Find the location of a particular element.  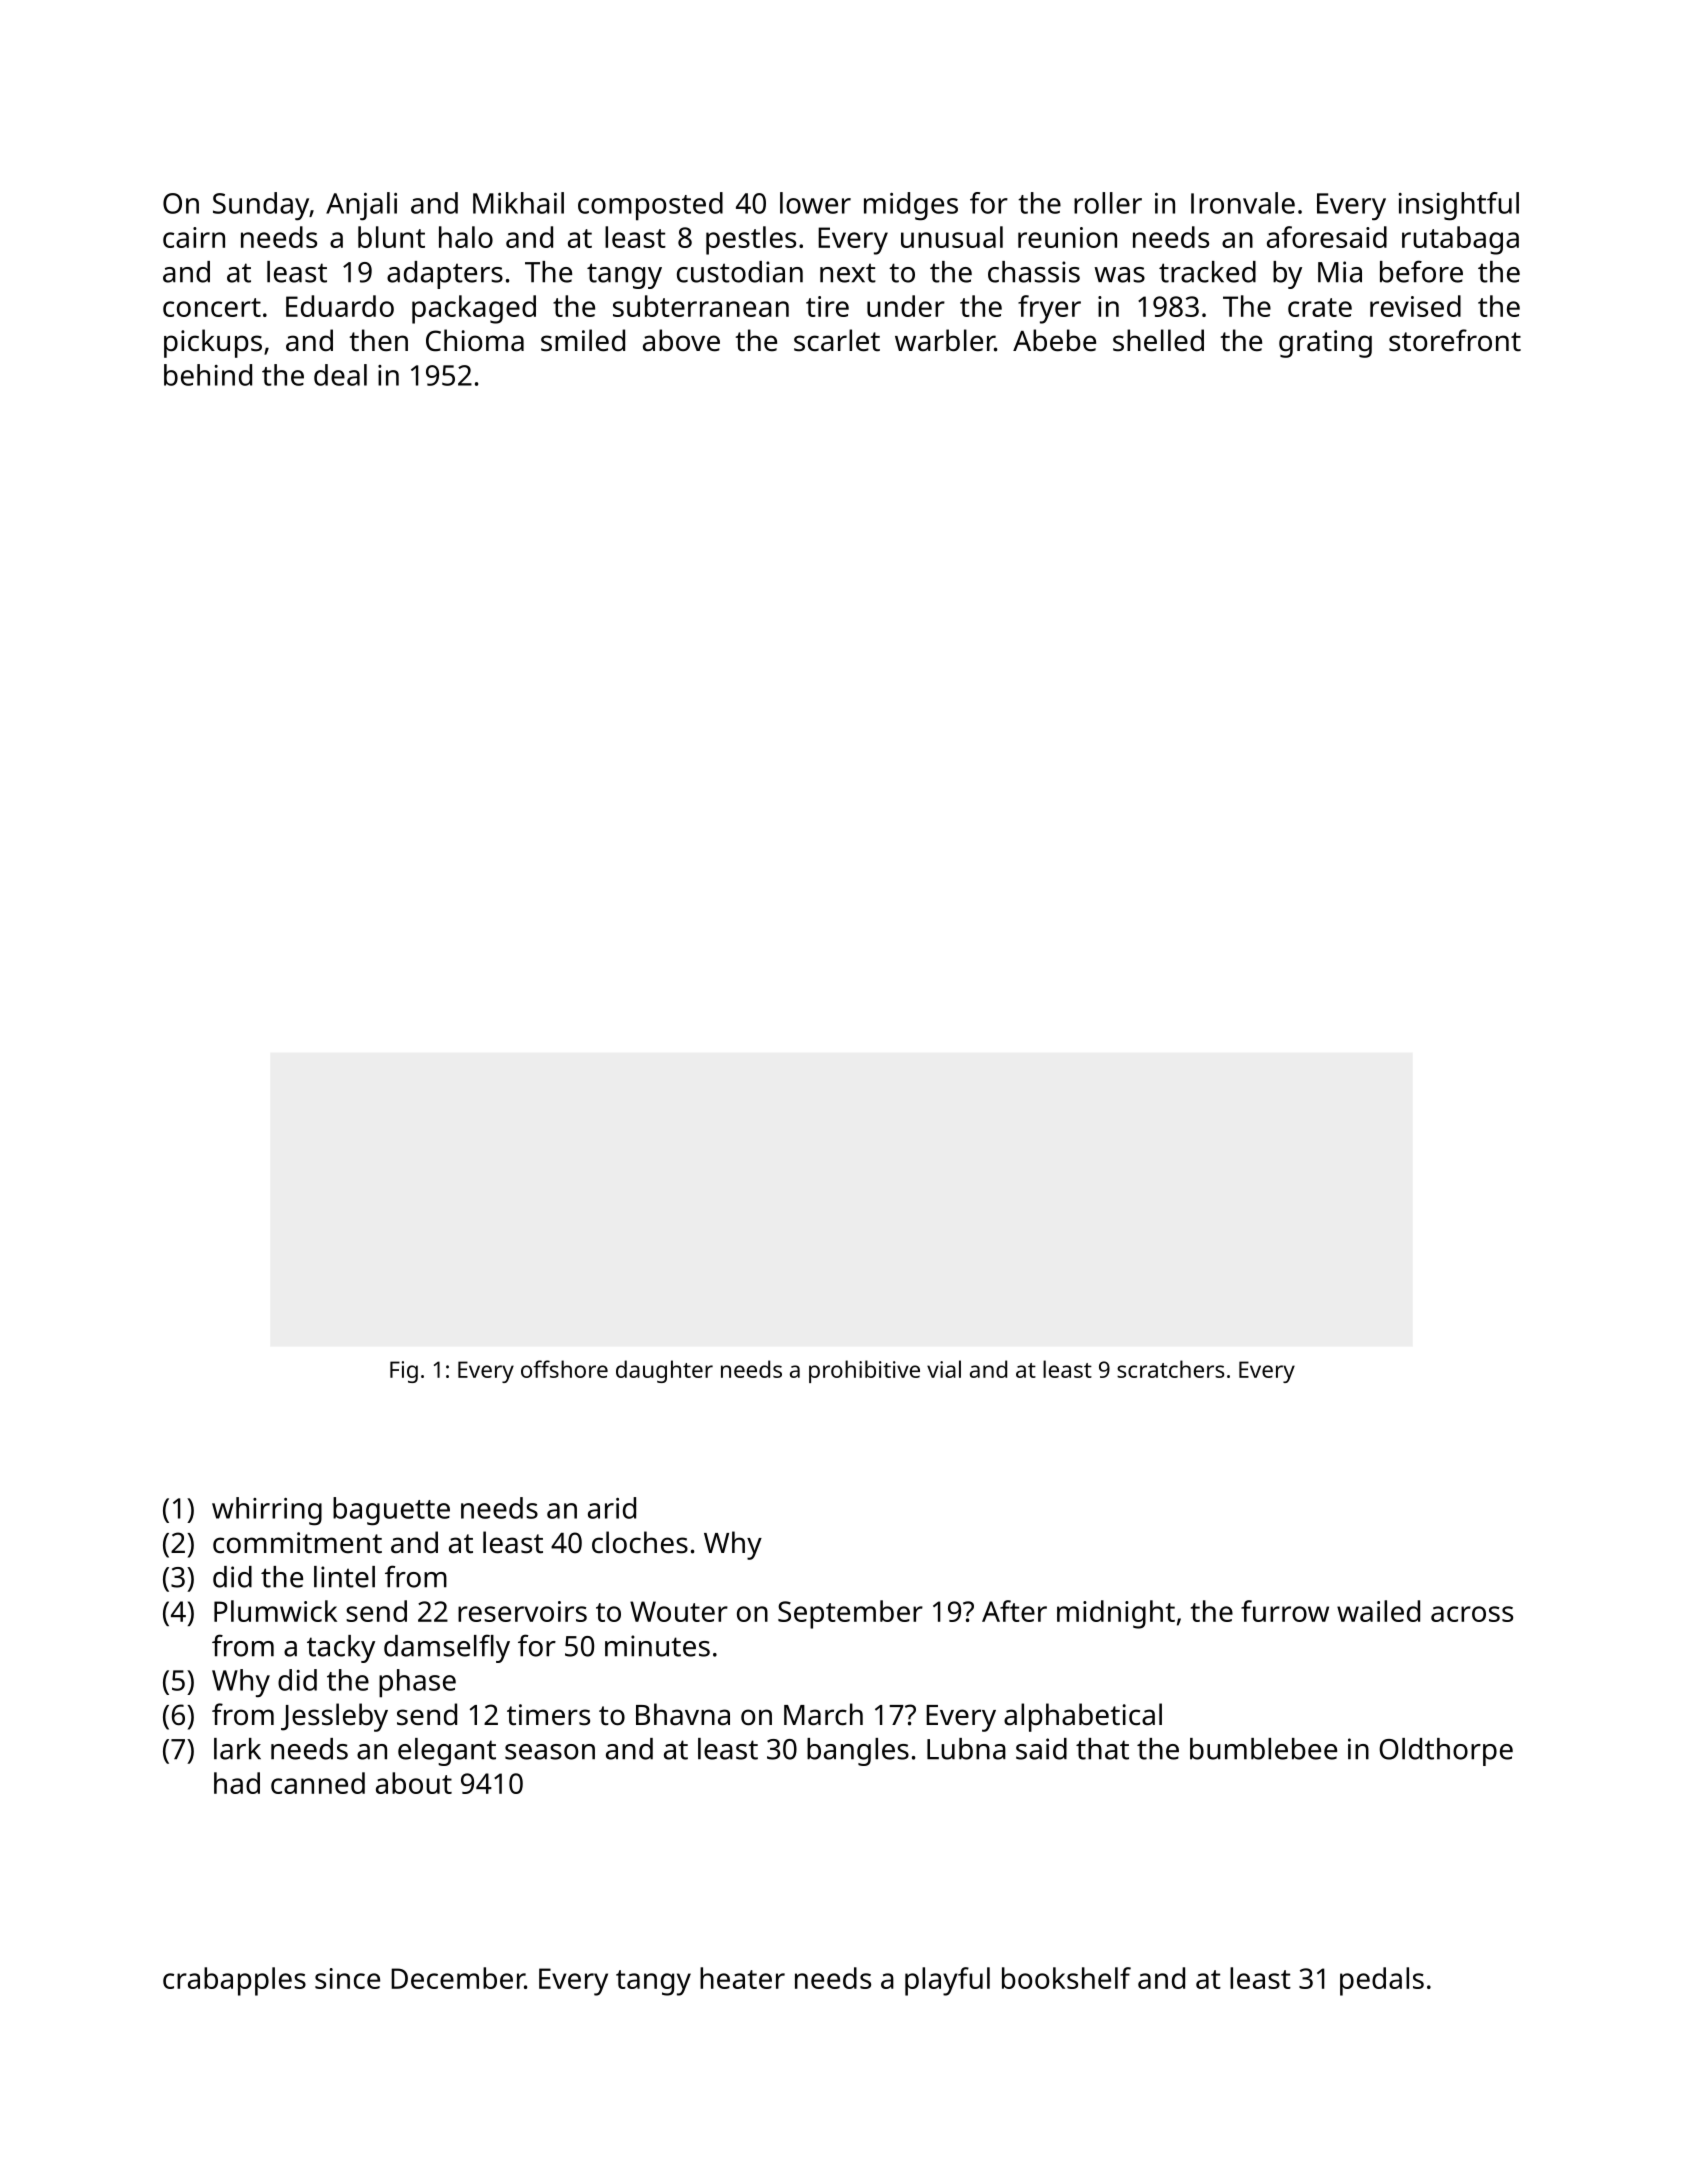

vial is located at coordinates (944, 1369).
